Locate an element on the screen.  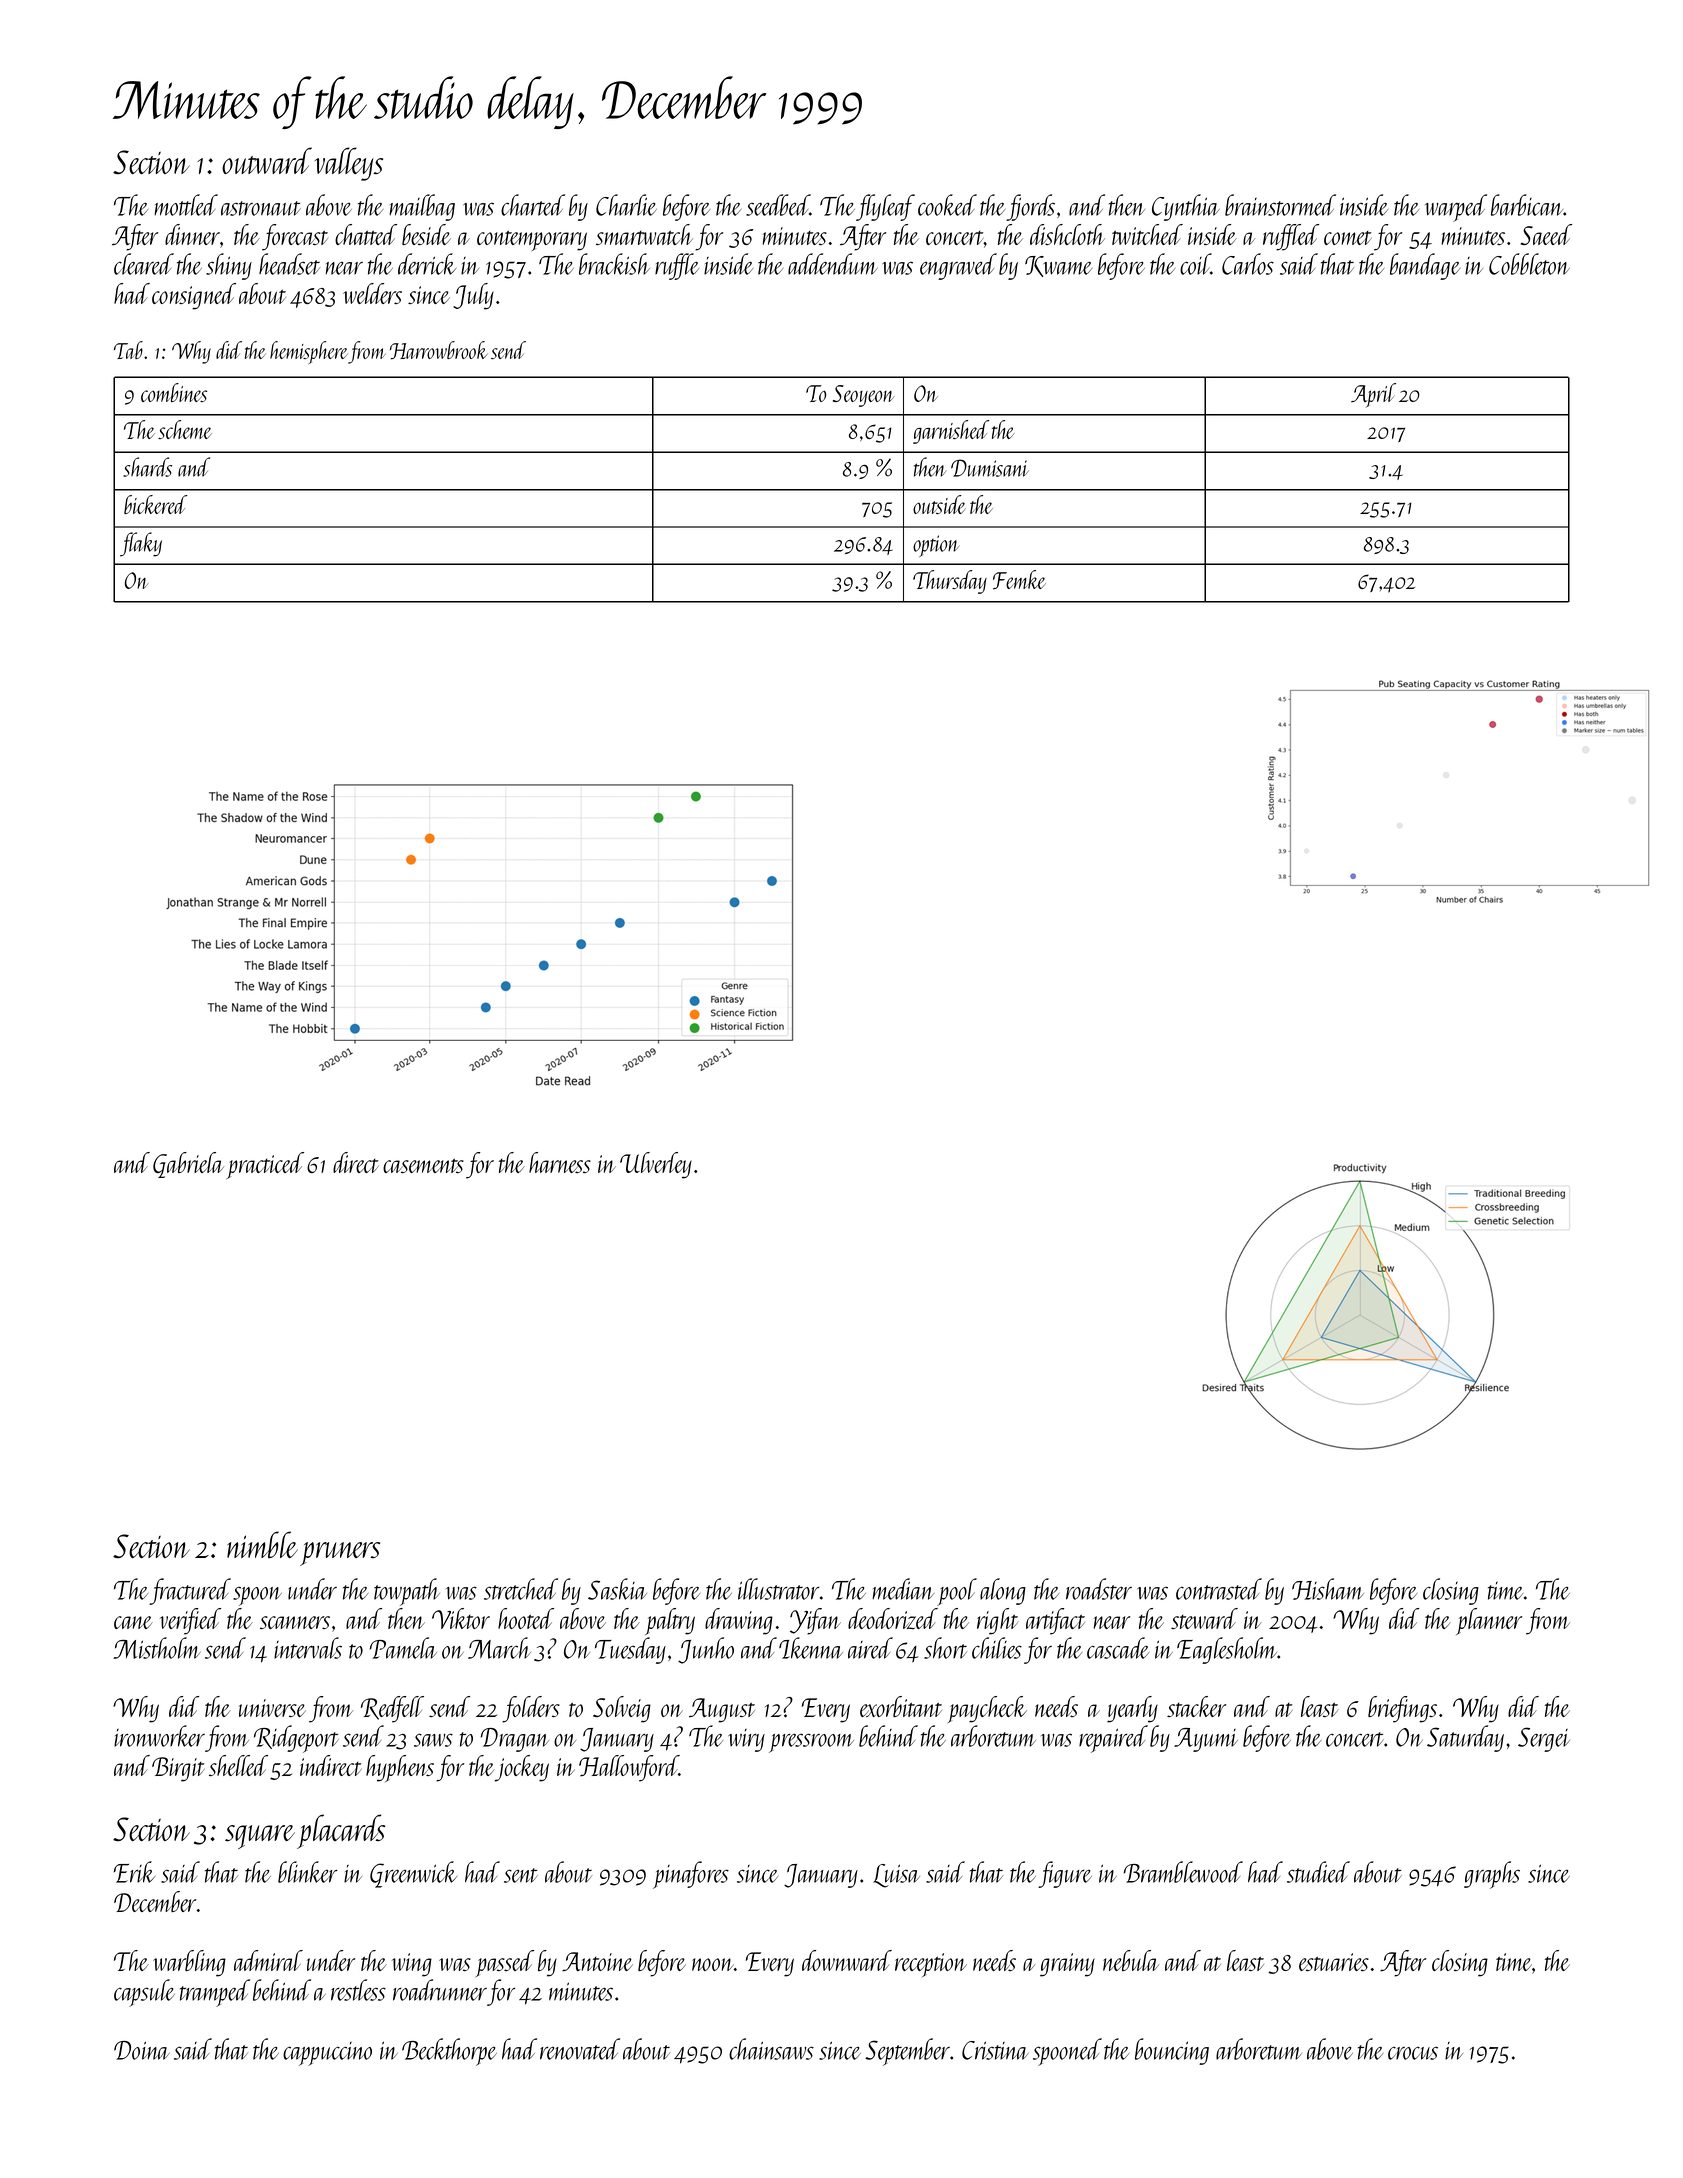
Saskia is located at coordinates (617, 1589).
